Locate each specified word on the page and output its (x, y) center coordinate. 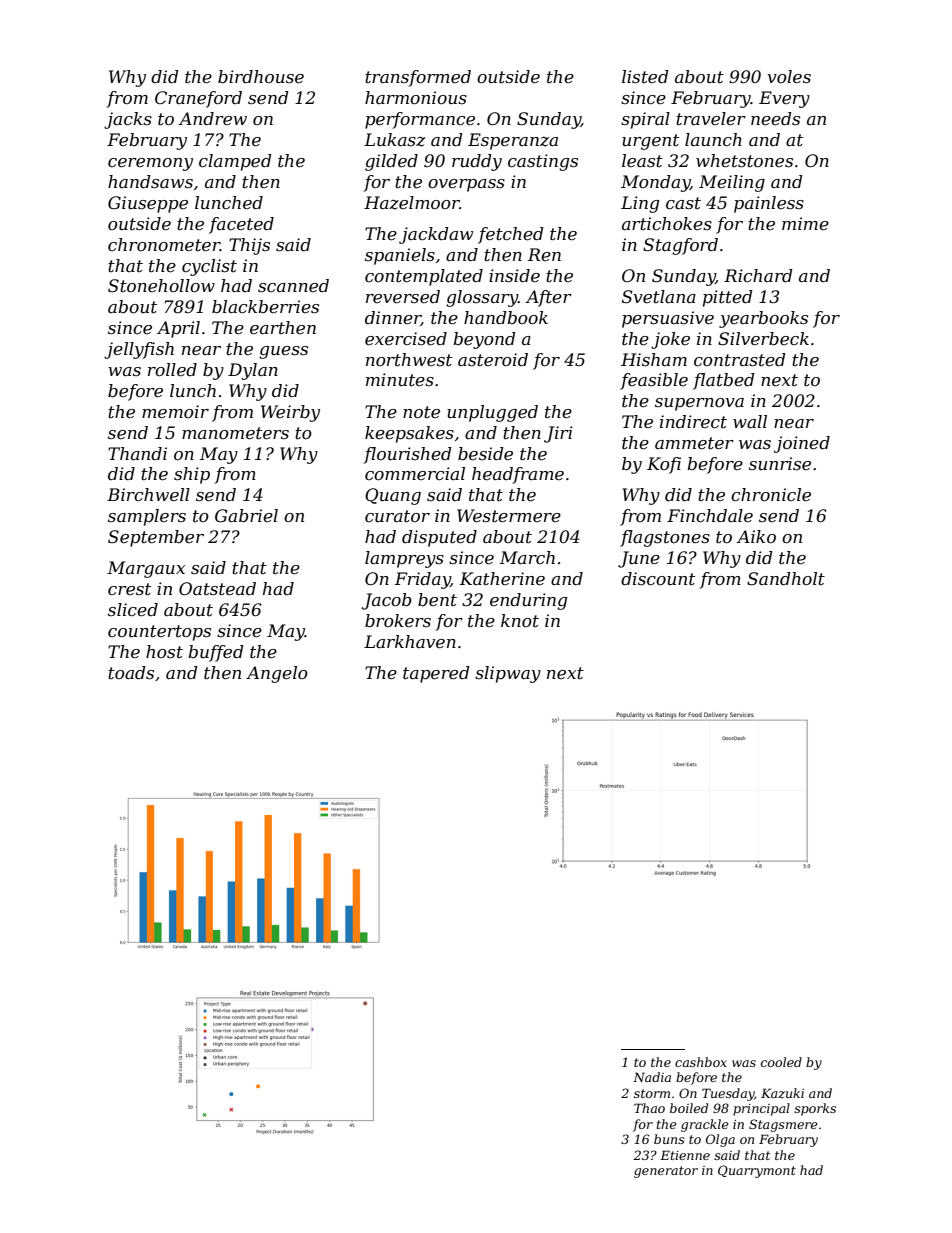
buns (669, 1139)
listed (645, 77)
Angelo (277, 674)
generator (666, 1172)
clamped (235, 162)
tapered (436, 674)
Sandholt (786, 579)
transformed (418, 78)
